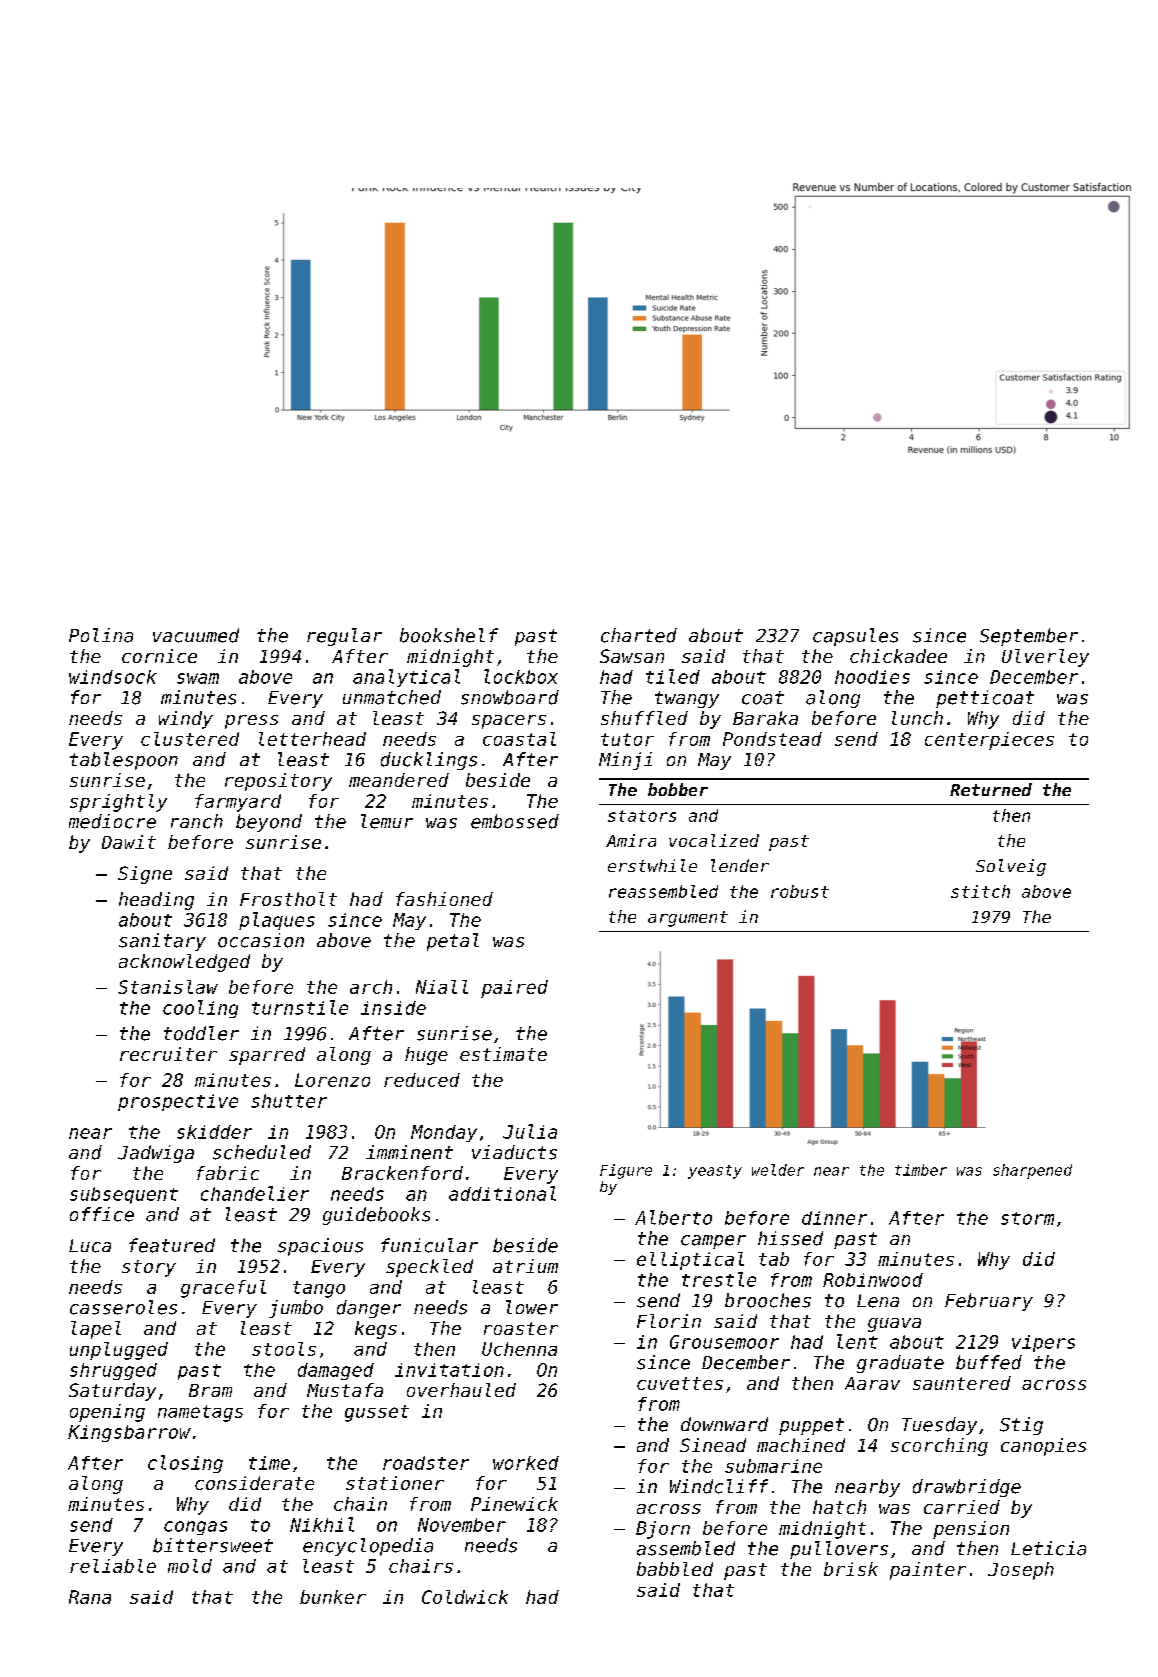 The width and height of the screenshot is (1158, 1677). I want to click on bookshelf, so click(449, 635).
